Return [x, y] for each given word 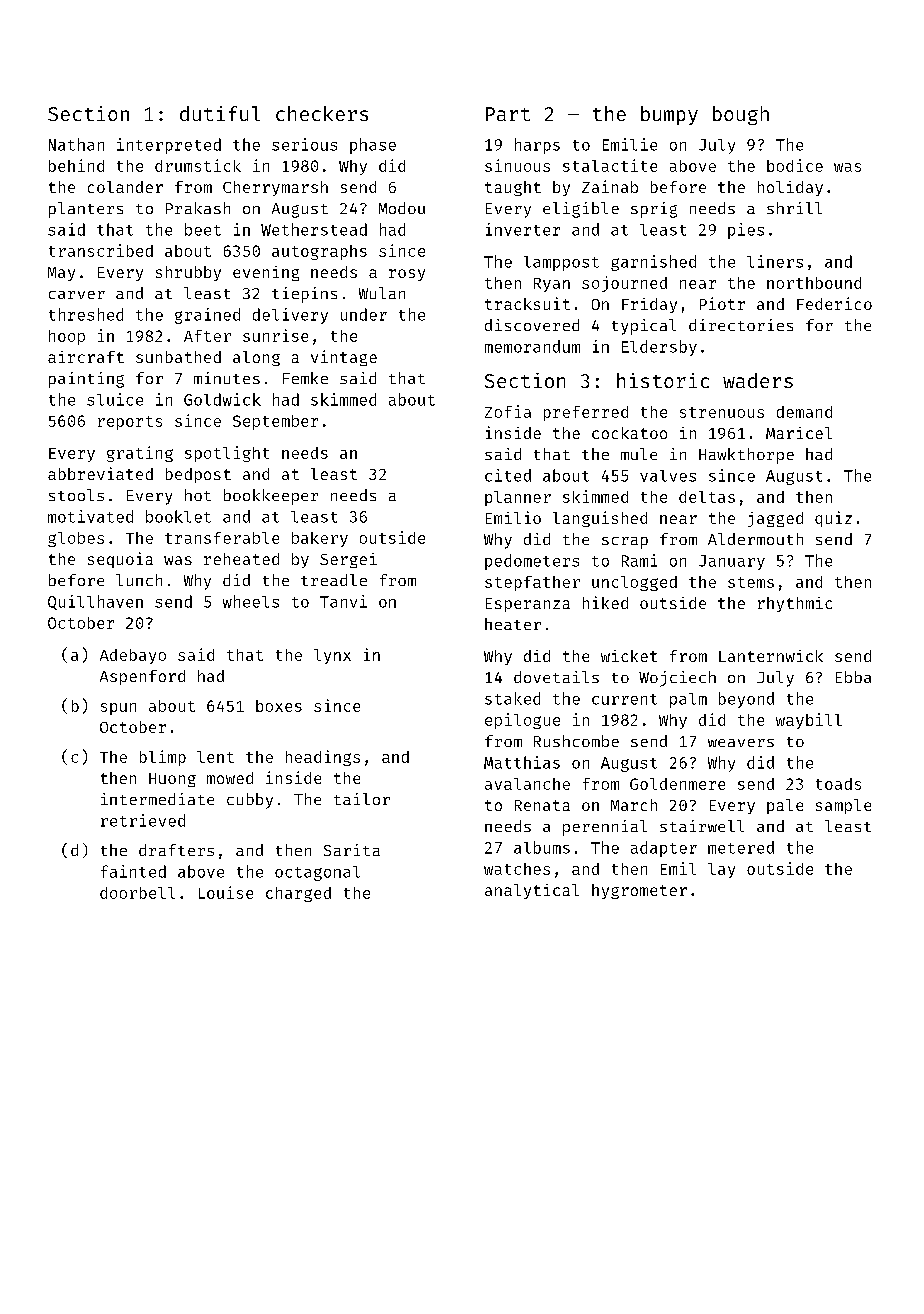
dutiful [220, 113]
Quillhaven [95, 602]
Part [508, 114]
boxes [279, 706]
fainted [133, 871]
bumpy [669, 115]
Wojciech [677, 679]
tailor [362, 799]
